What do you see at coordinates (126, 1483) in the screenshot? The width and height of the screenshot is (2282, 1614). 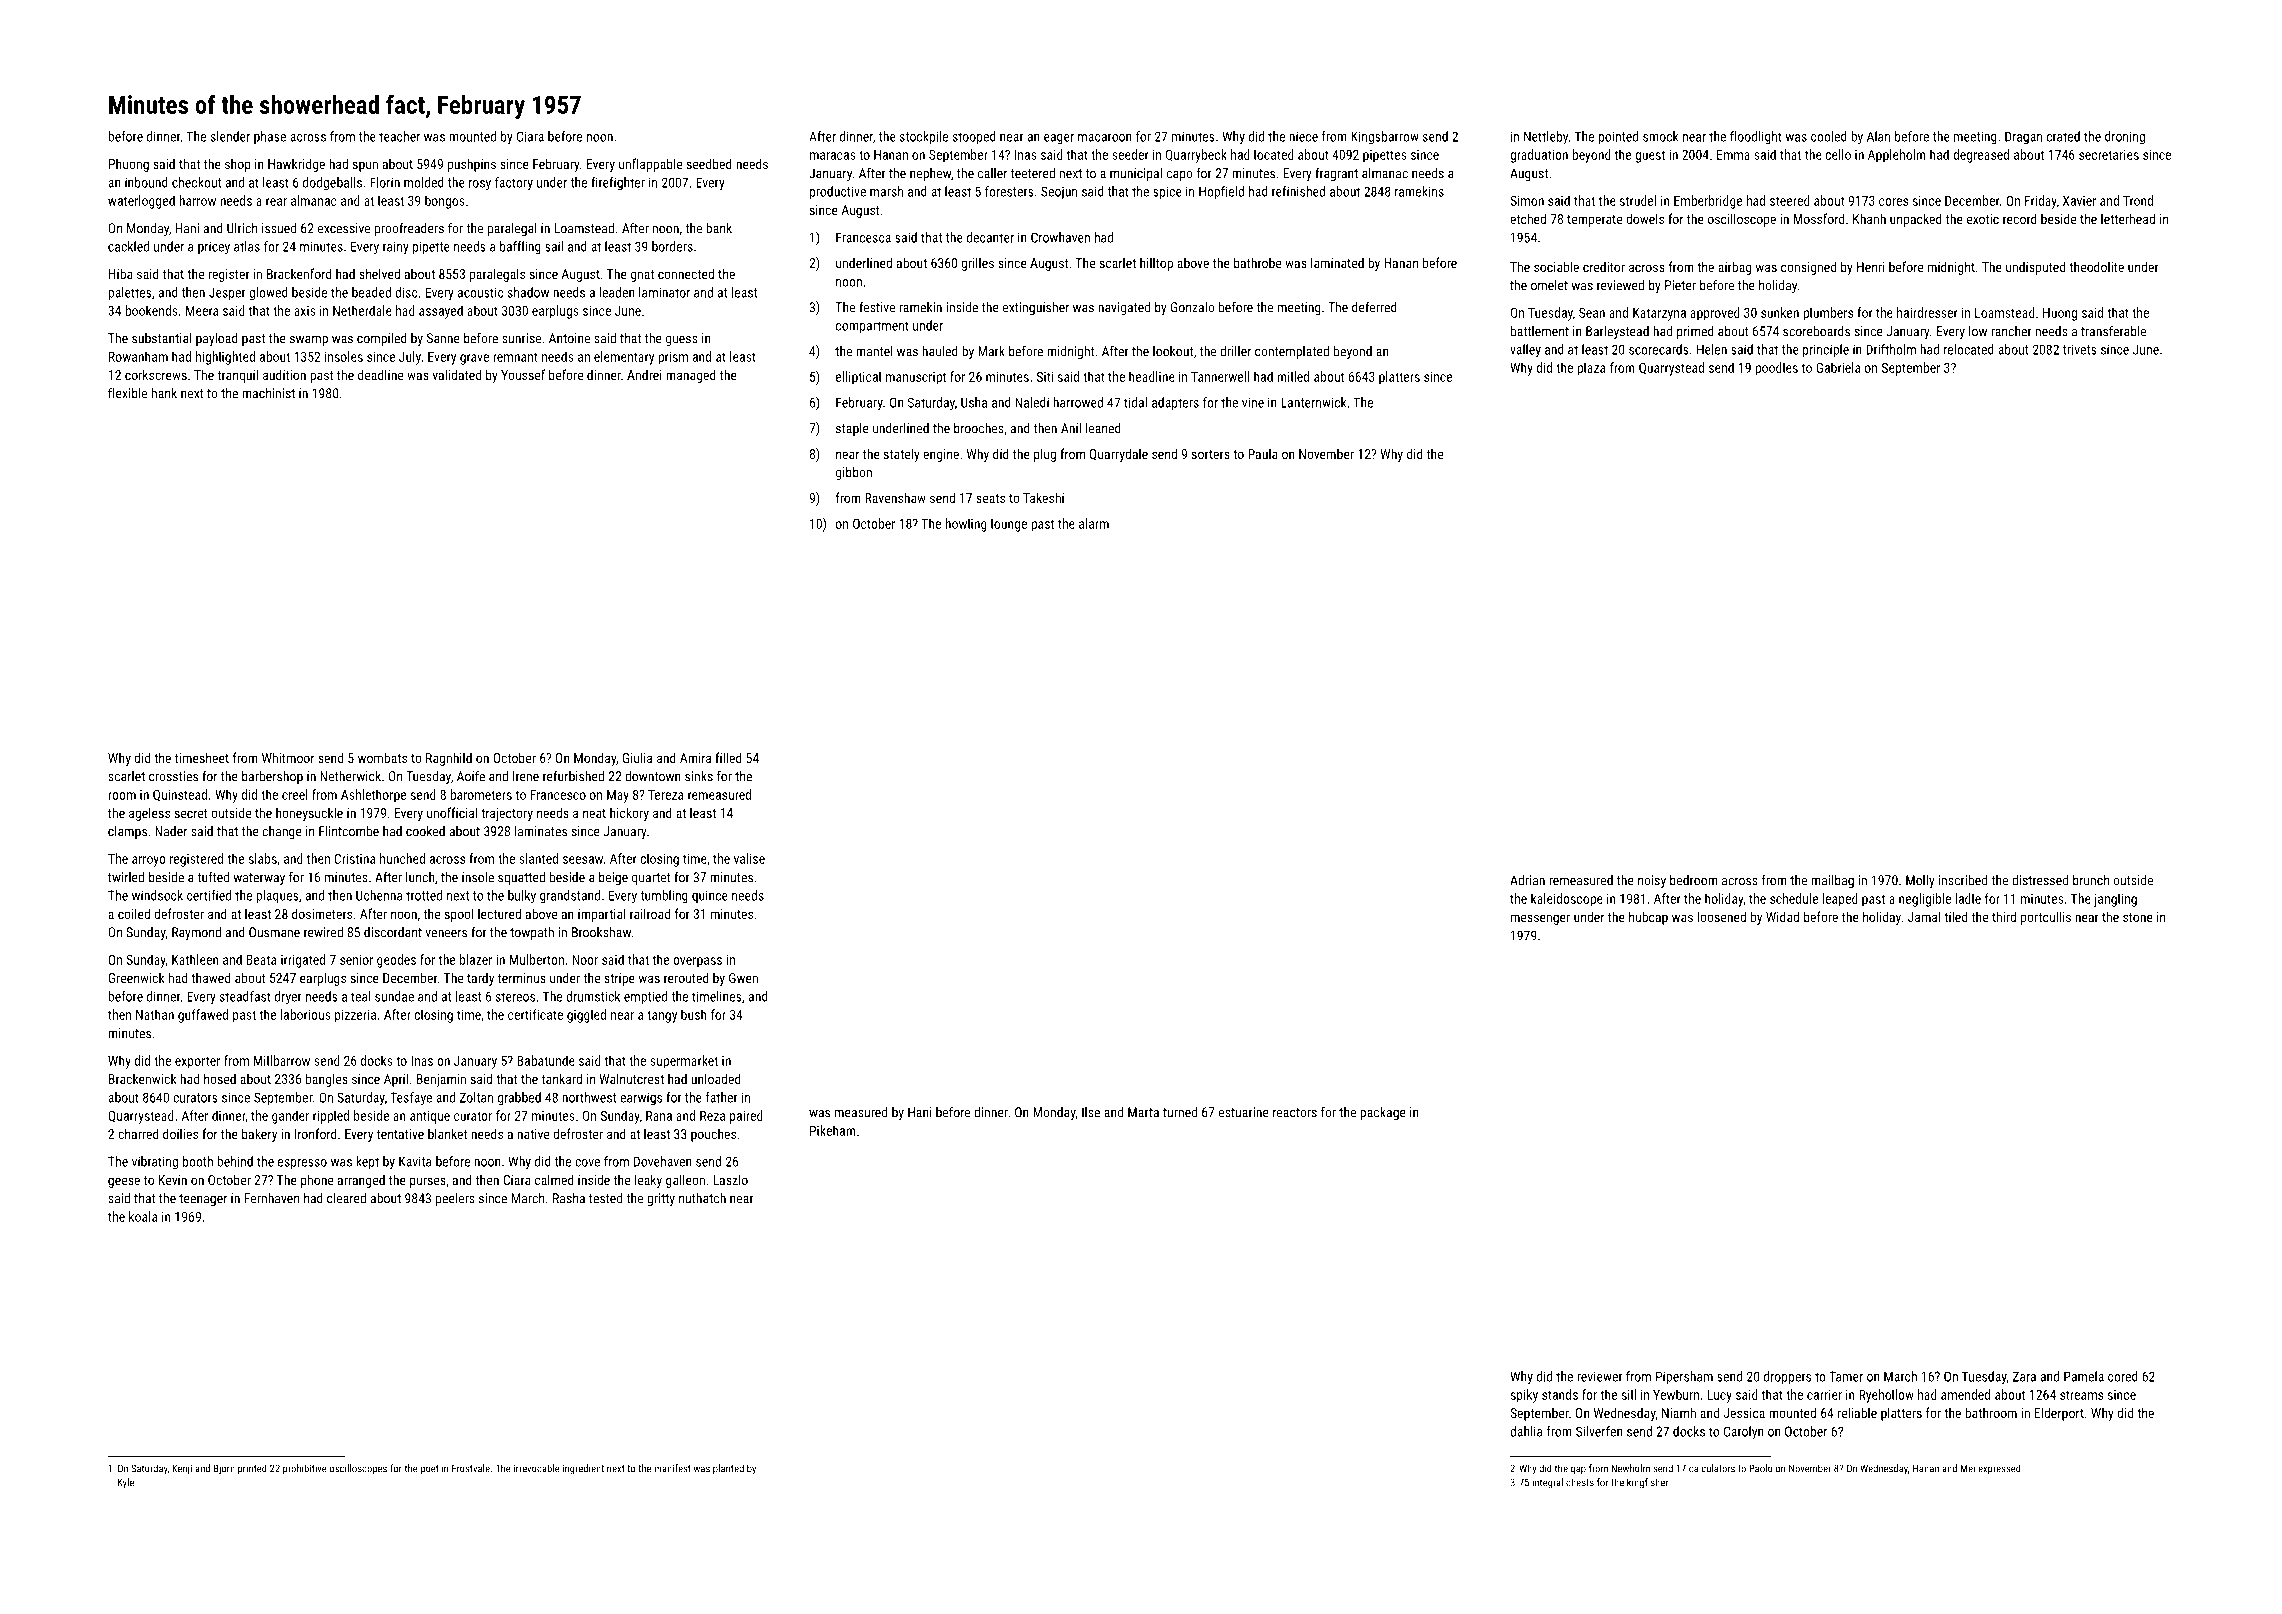 I see `Kyle` at bounding box center [126, 1483].
